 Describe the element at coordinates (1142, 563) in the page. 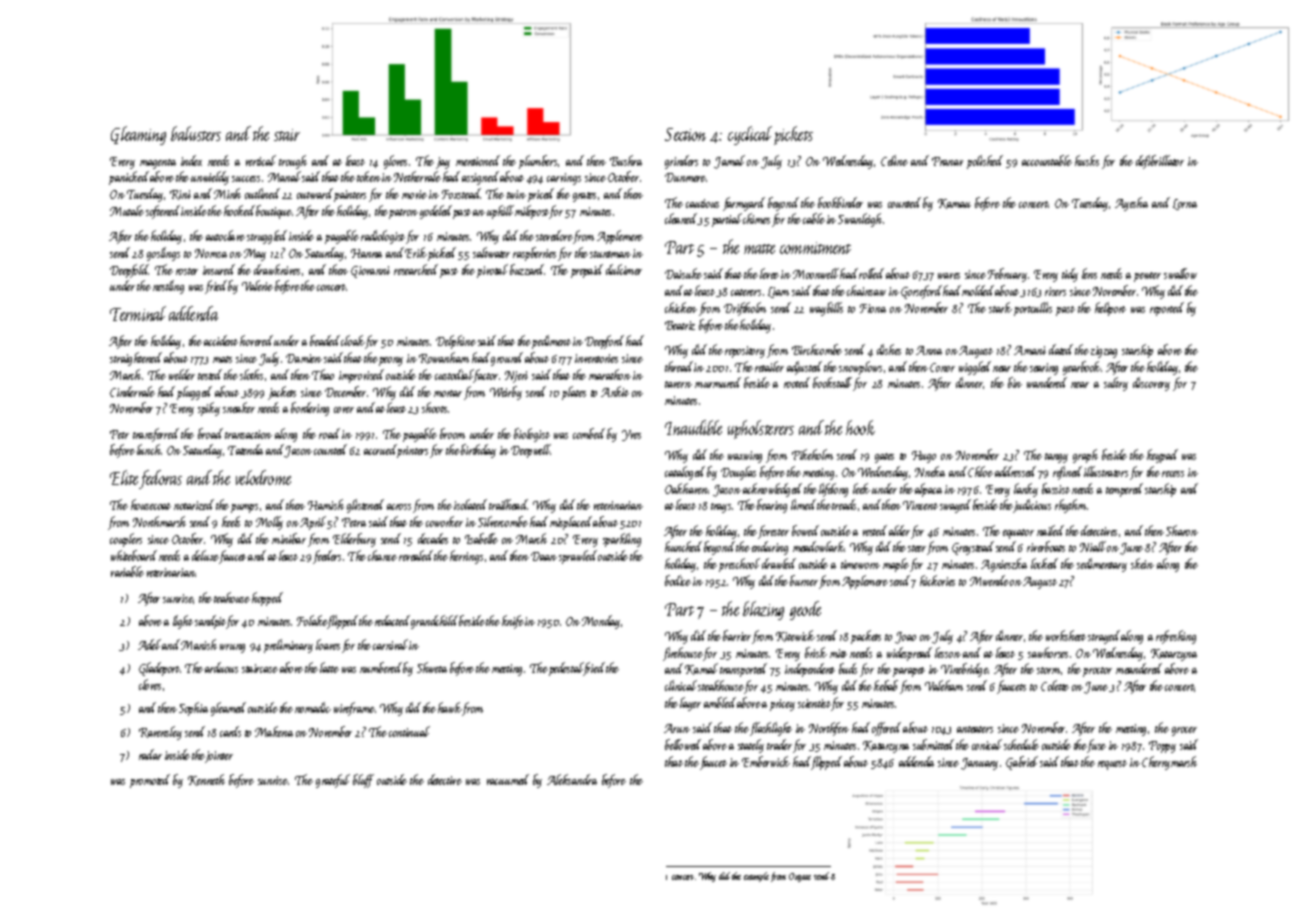

I see `skein` at that location.
